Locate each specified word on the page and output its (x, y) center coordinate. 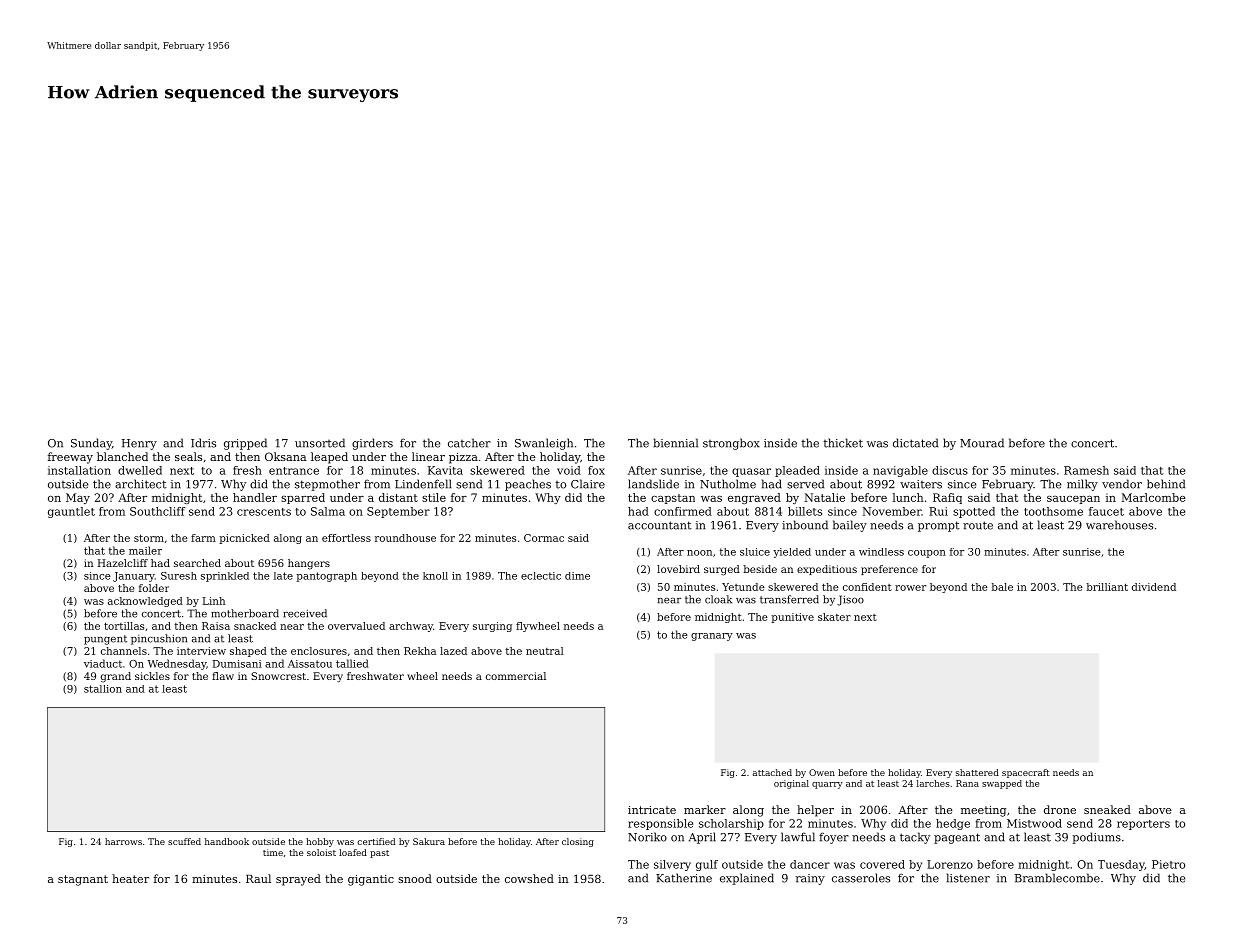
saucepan (1073, 500)
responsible (660, 824)
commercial (516, 676)
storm (149, 538)
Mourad (982, 443)
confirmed (683, 511)
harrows (123, 841)
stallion (103, 689)
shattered (977, 772)
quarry (827, 785)
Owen (822, 772)
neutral (545, 651)
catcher (469, 443)
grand (116, 677)
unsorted (320, 443)
